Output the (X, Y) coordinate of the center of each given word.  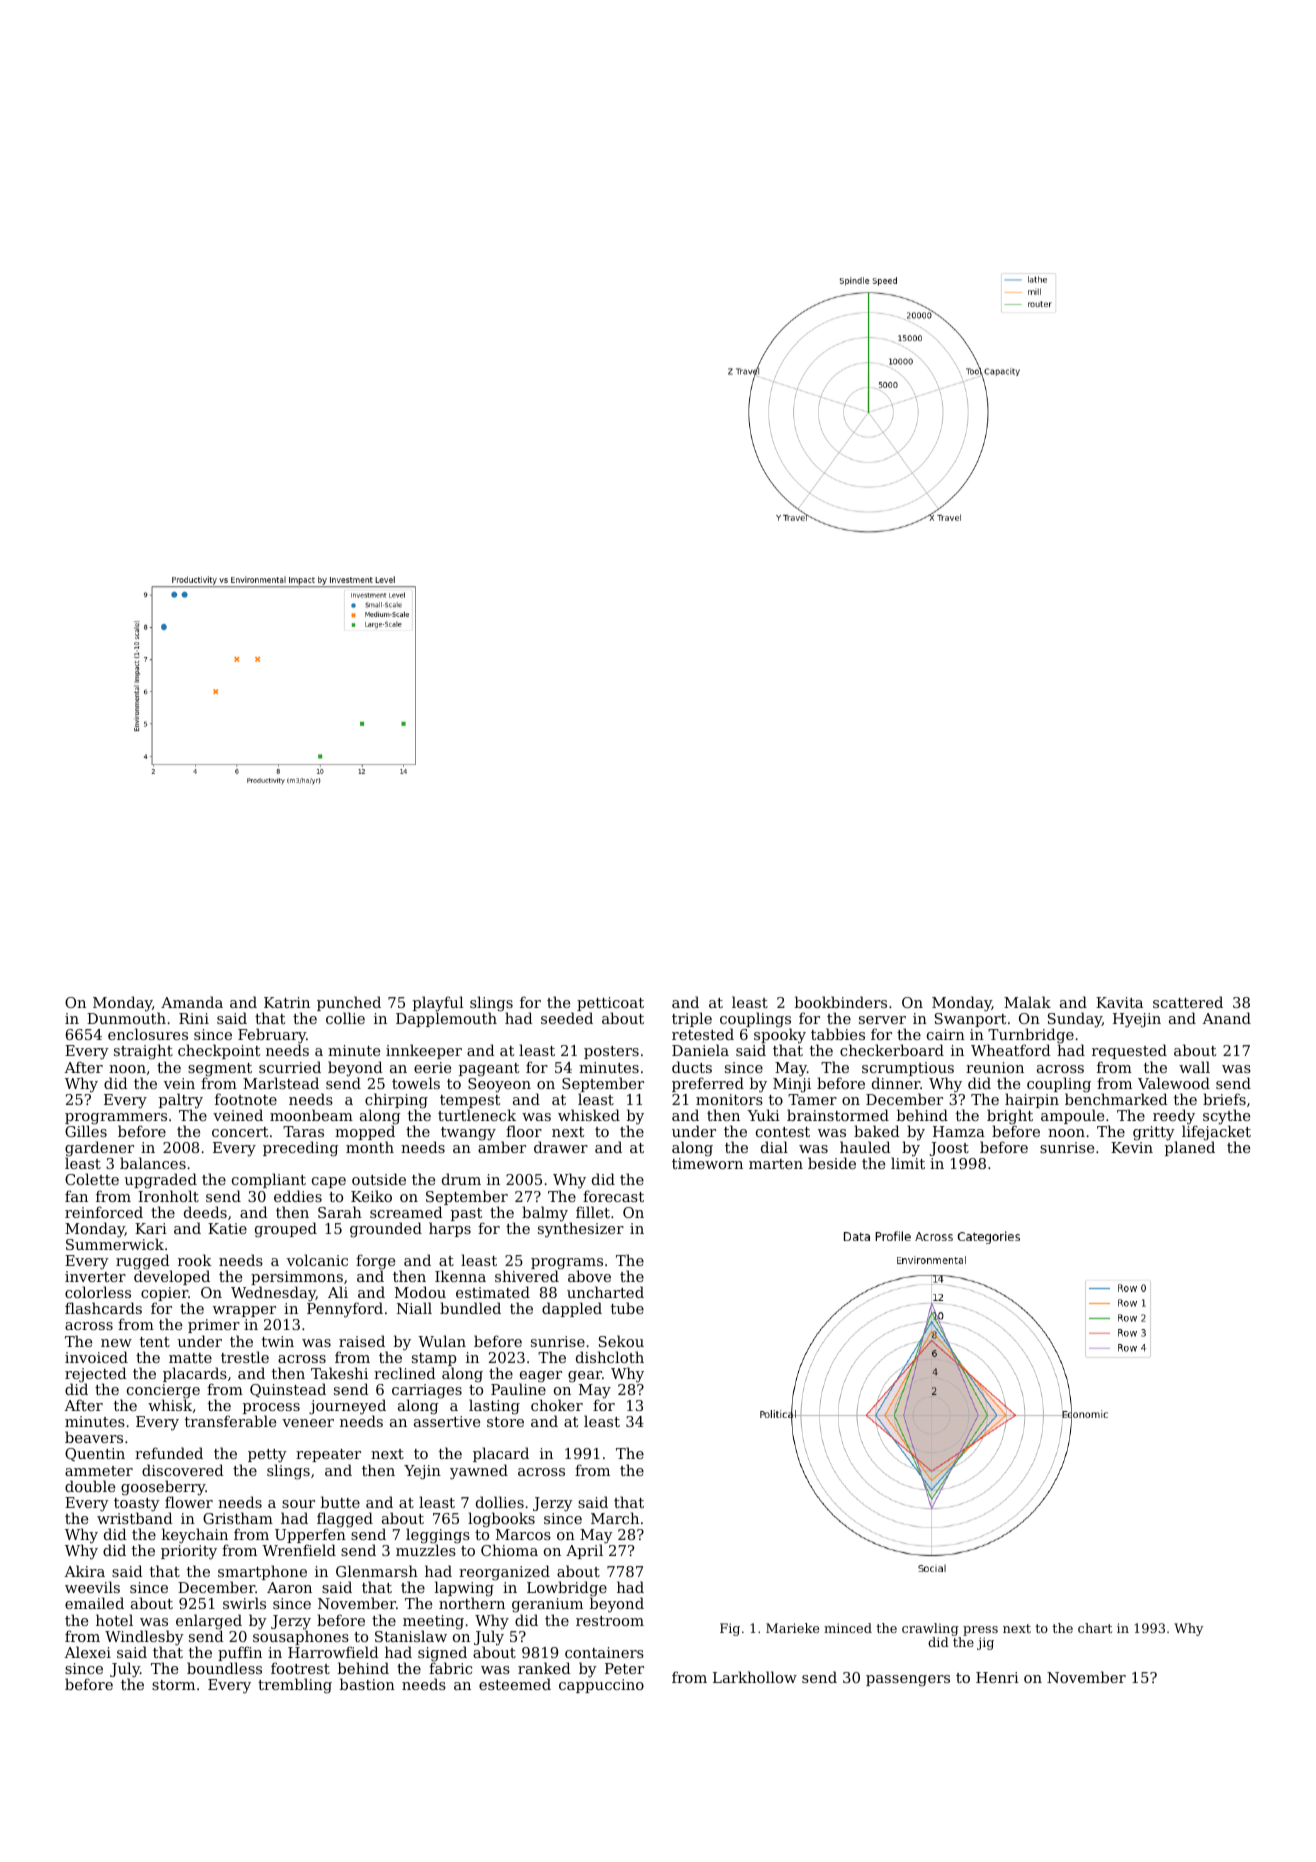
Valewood (1174, 1083)
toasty (137, 1505)
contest (783, 1132)
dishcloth (610, 1357)
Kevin (1132, 1147)
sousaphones (301, 1637)
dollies (500, 1502)
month (370, 1147)
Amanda (192, 1002)
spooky (780, 1037)
